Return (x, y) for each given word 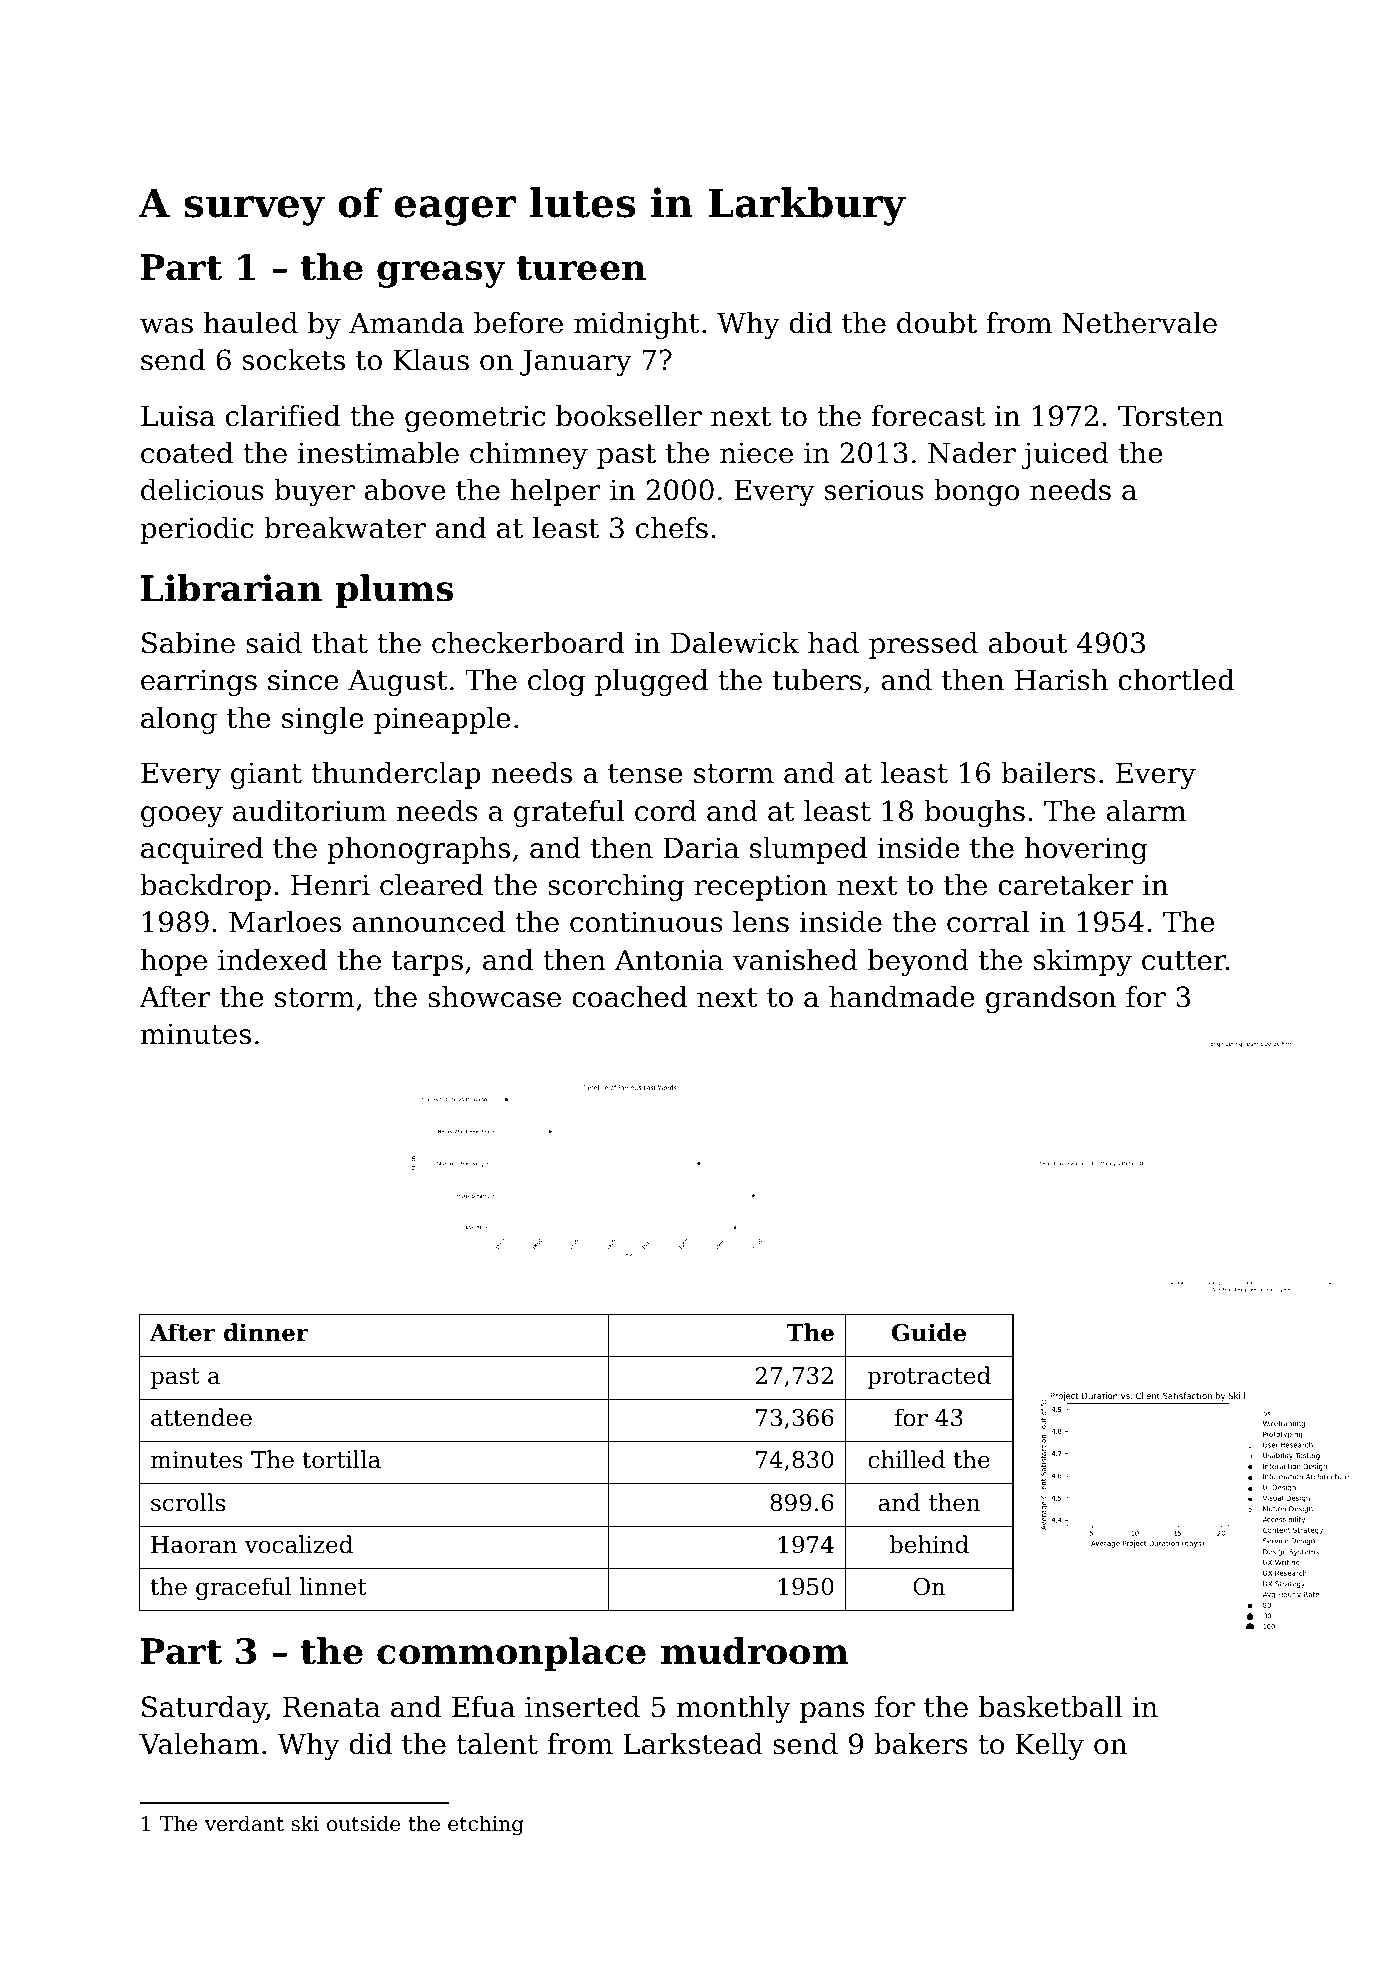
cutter (1184, 961)
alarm (1146, 811)
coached (629, 997)
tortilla (341, 1459)
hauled (251, 323)
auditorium (310, 811)
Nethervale (1139, 323)
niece (756, 453)
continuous (646, 922)
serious (874, 490)
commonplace (511, 1654)
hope (173, 962)
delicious (202, 490)
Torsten (1171, 416)
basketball (1050, 1707)
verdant (244, 1823)
